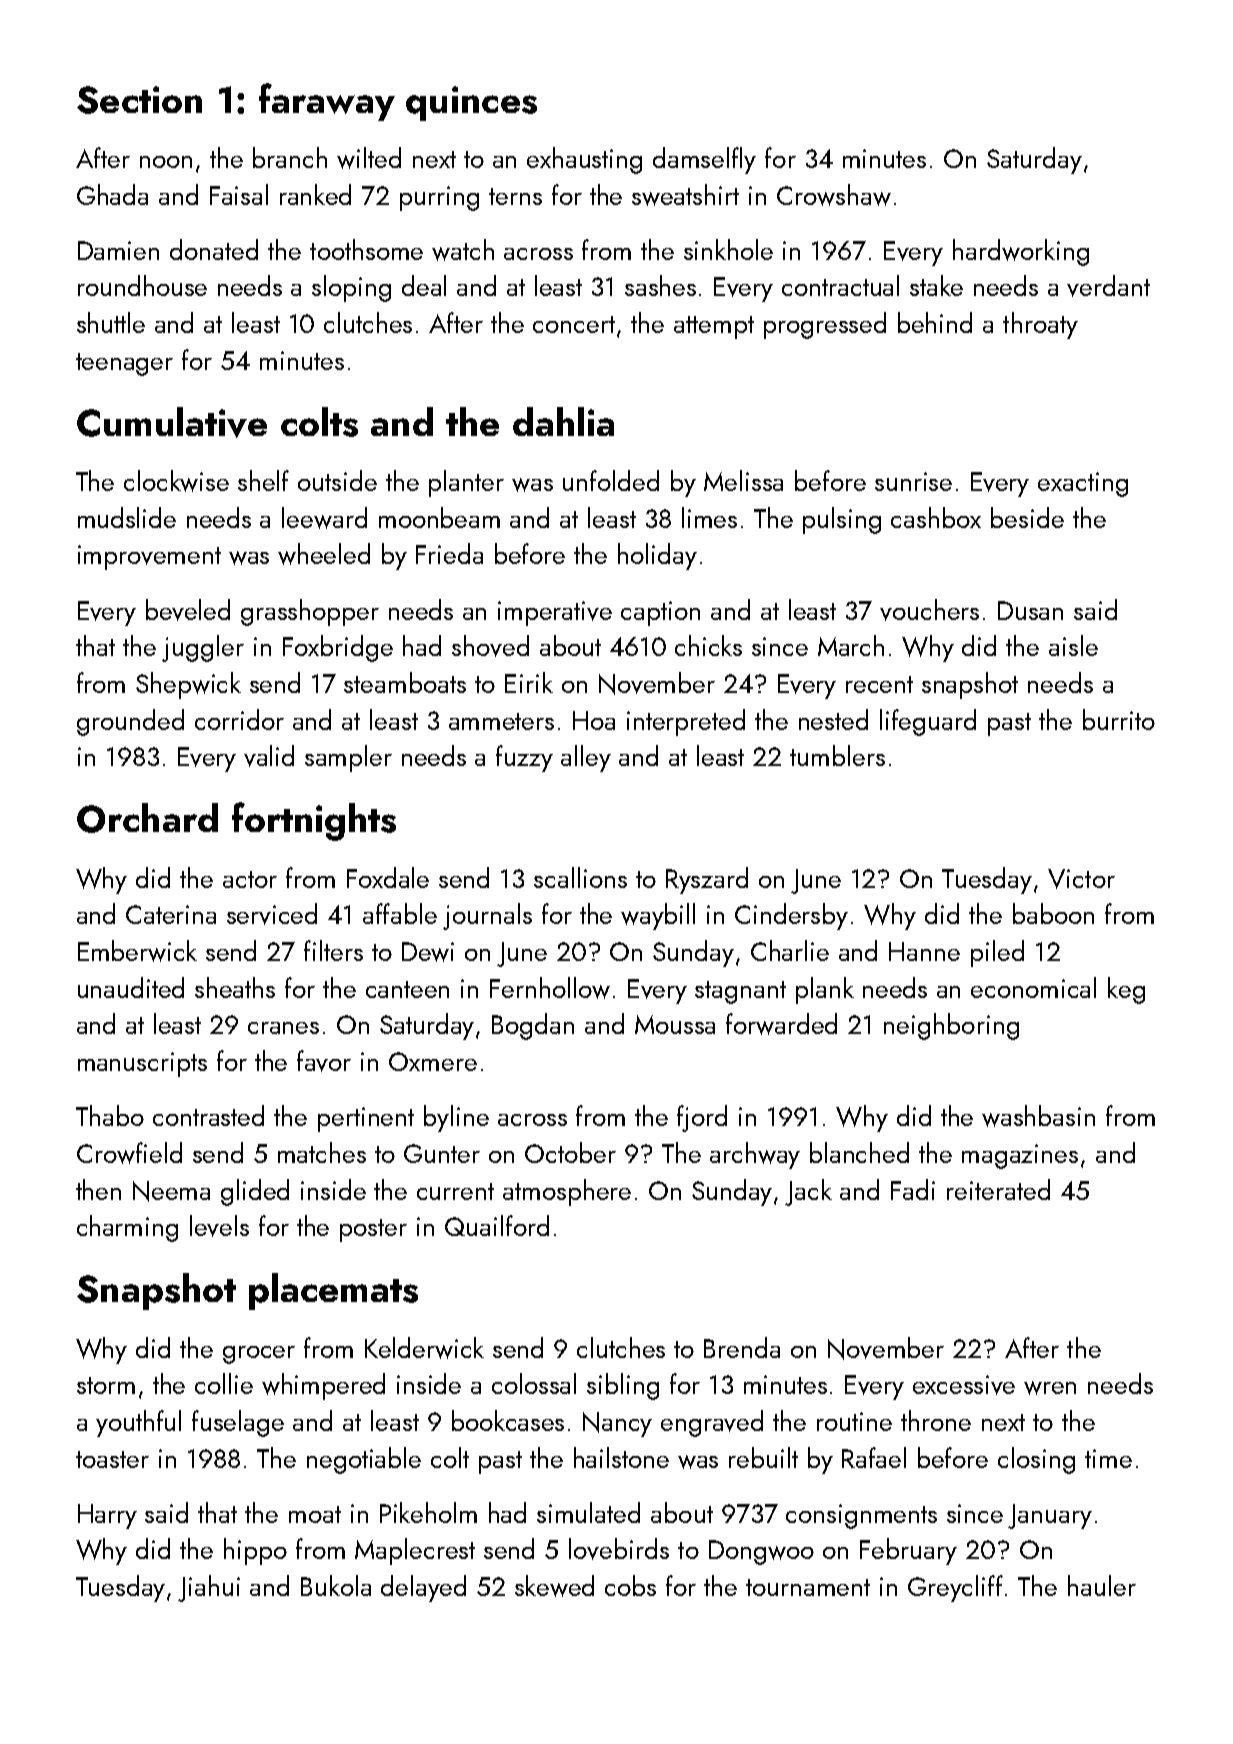 Image resolution: width=1233 pixels, height=1744 pixels. I want to click on forwarded, so click(781, 1024).
